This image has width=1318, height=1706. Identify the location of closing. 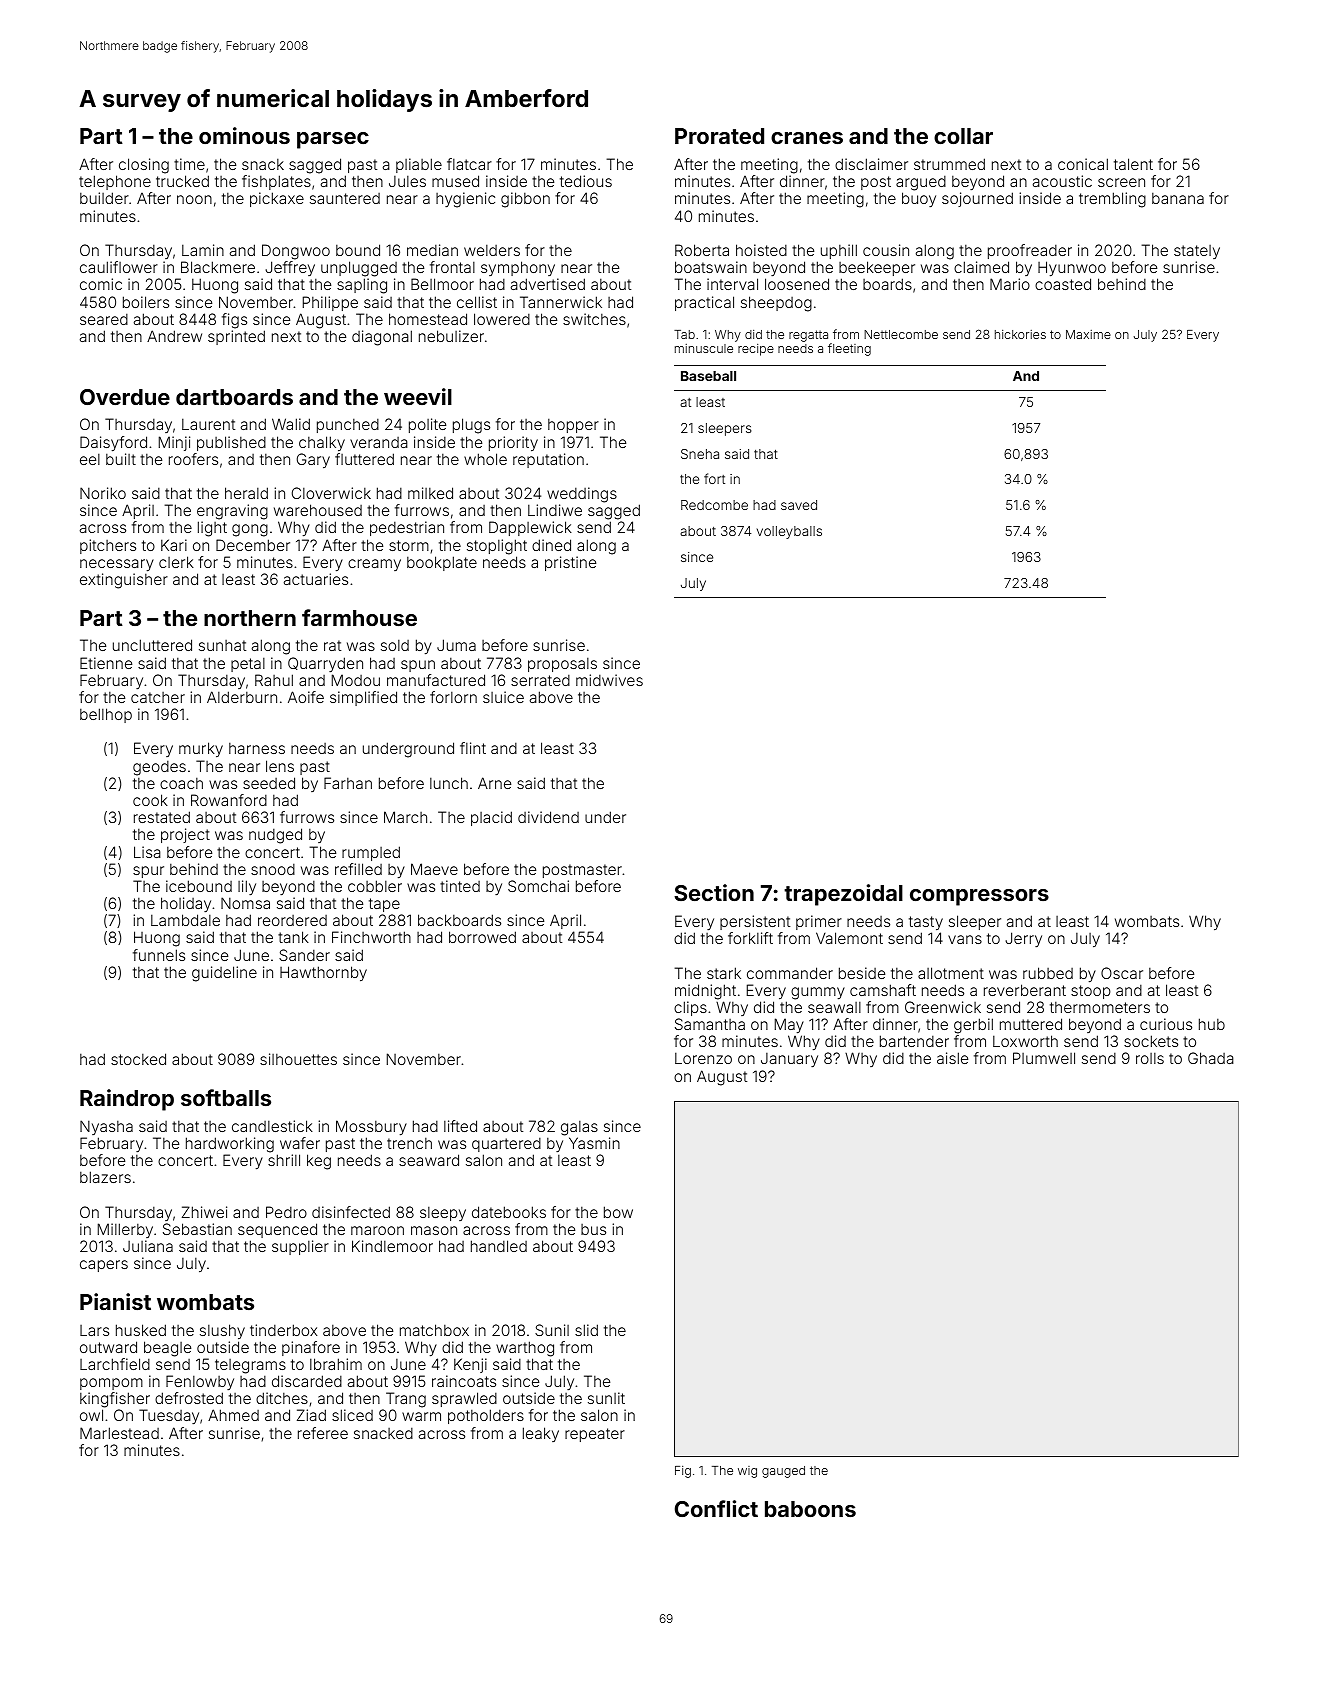
(144, 166).
